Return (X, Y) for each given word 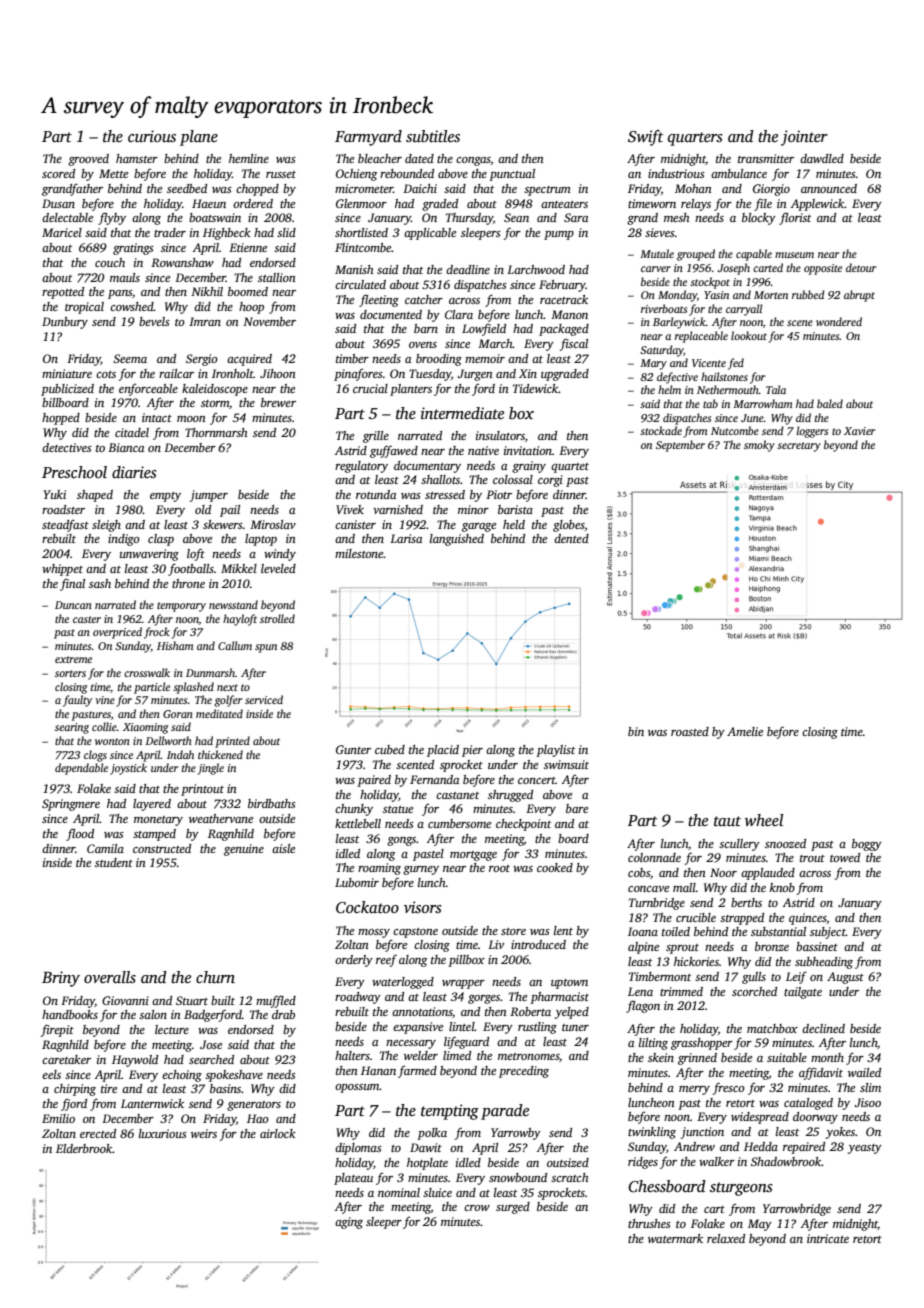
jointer (804, 138)
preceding (524, 1072)
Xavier (859, 431)
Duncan (73, 605)
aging (349, 1223)
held (514, 524)
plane (199, 138)
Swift (645, 138)
